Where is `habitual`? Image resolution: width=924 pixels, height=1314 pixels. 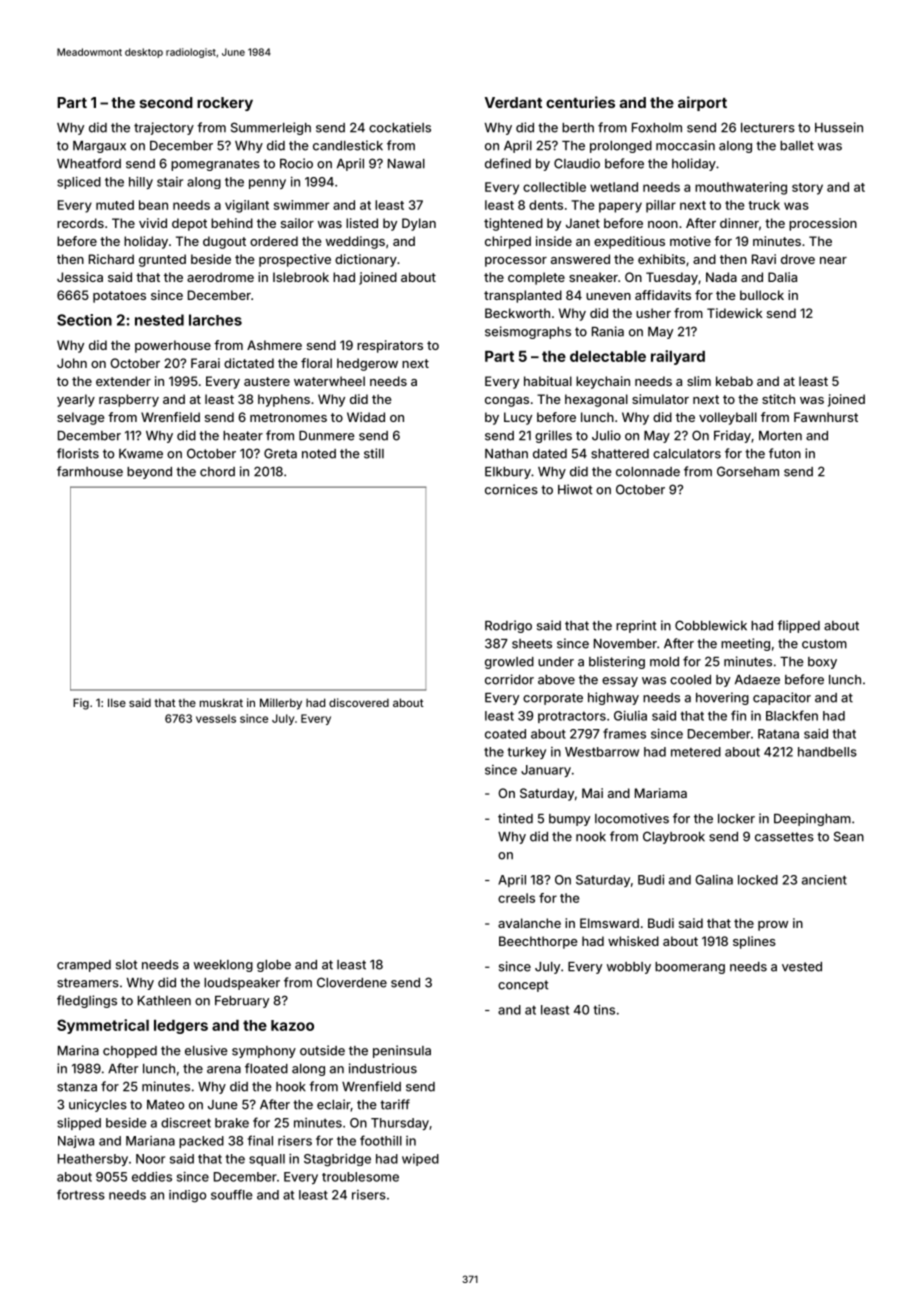 habitual is located at coordinates (548, 381).
